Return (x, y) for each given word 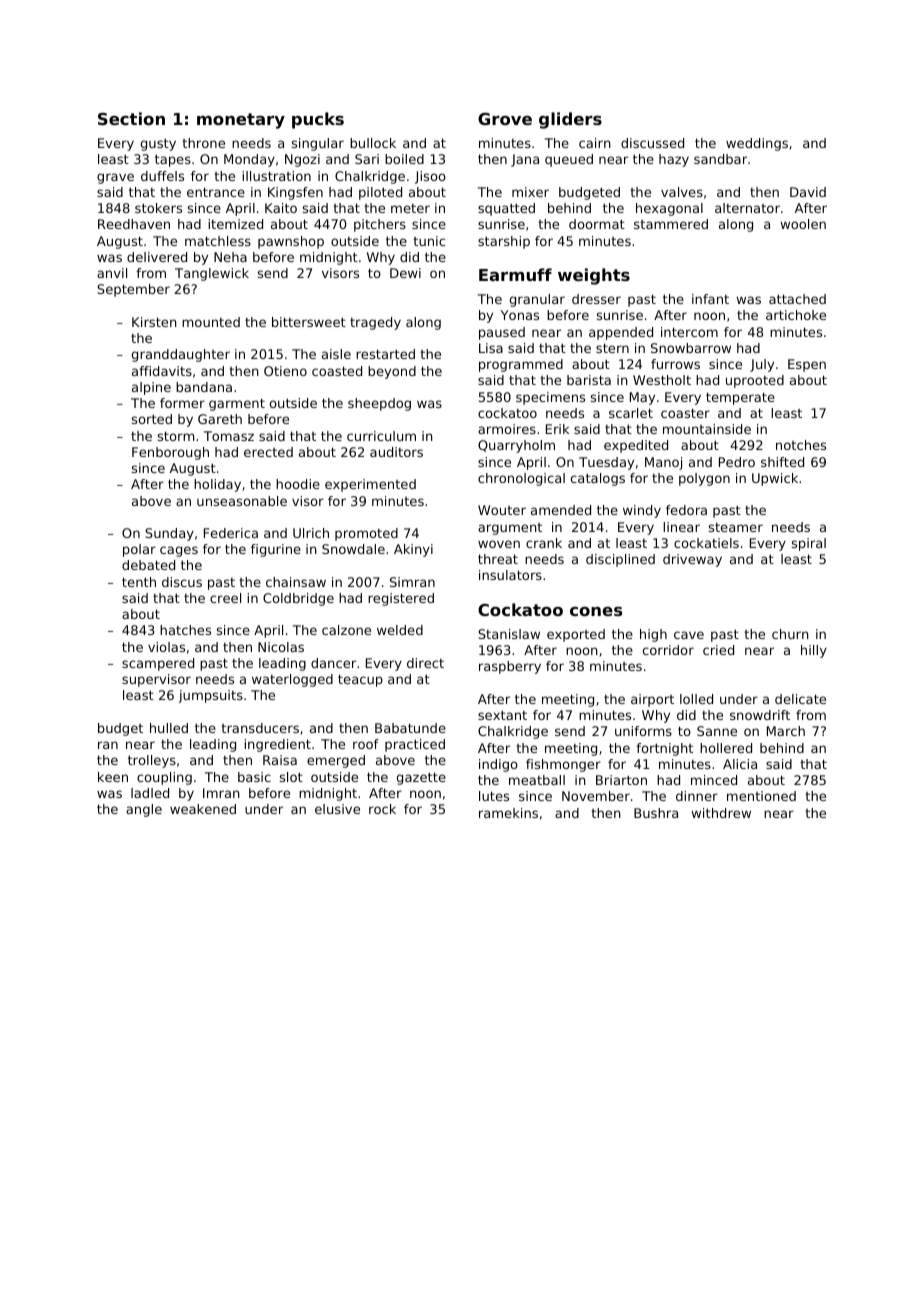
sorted (152, 419)
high (653, 635)
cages (179, 551)
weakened (203, 809)
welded (400, 630)
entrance (216, 192)
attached (797, 299)
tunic (429, 241)
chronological (521, 479)
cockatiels (706, 543)
